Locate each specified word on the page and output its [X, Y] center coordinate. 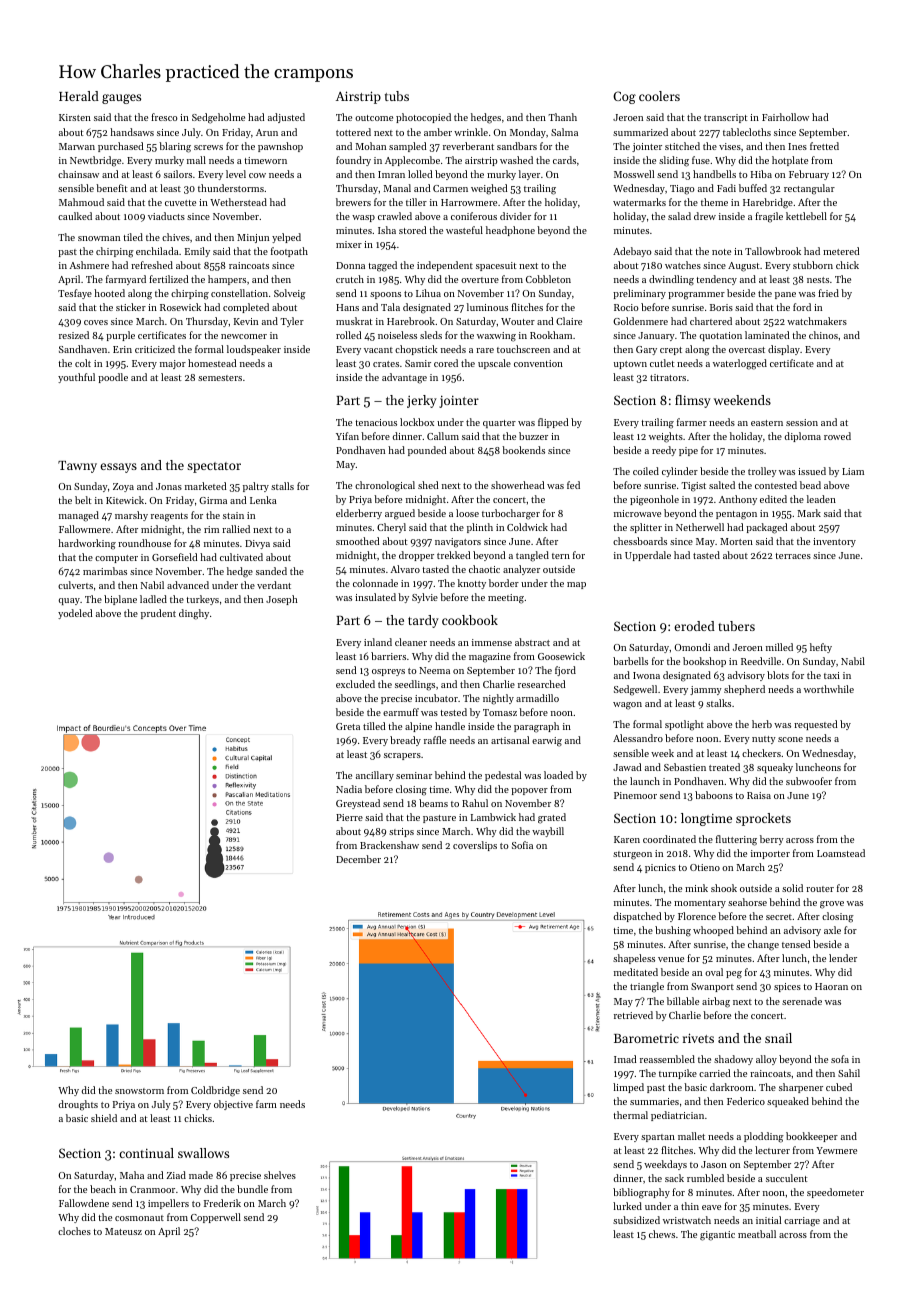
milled [779, 647]
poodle [113, 378]
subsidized [636, 1220]
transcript [725, 118]
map [576, 585]
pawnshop [280, 147]
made [201, 1175]
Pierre [349, 817]
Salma [564, 132]
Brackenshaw [389, 845]
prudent [158, 614]
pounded [427, 451]
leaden [821, 499]
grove [832, 905]
